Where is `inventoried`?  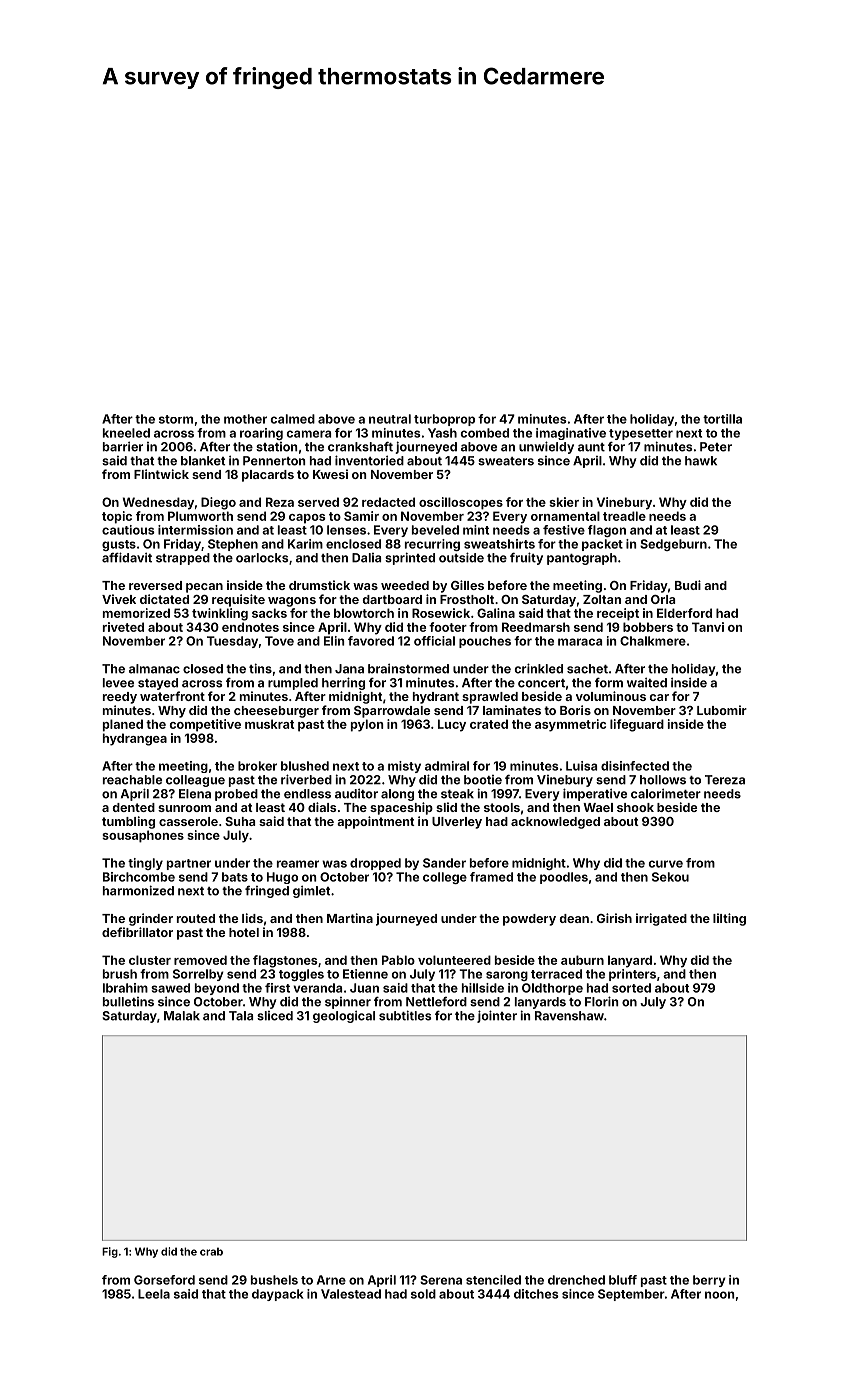 inventoried is located at coordinates (369, 460).
